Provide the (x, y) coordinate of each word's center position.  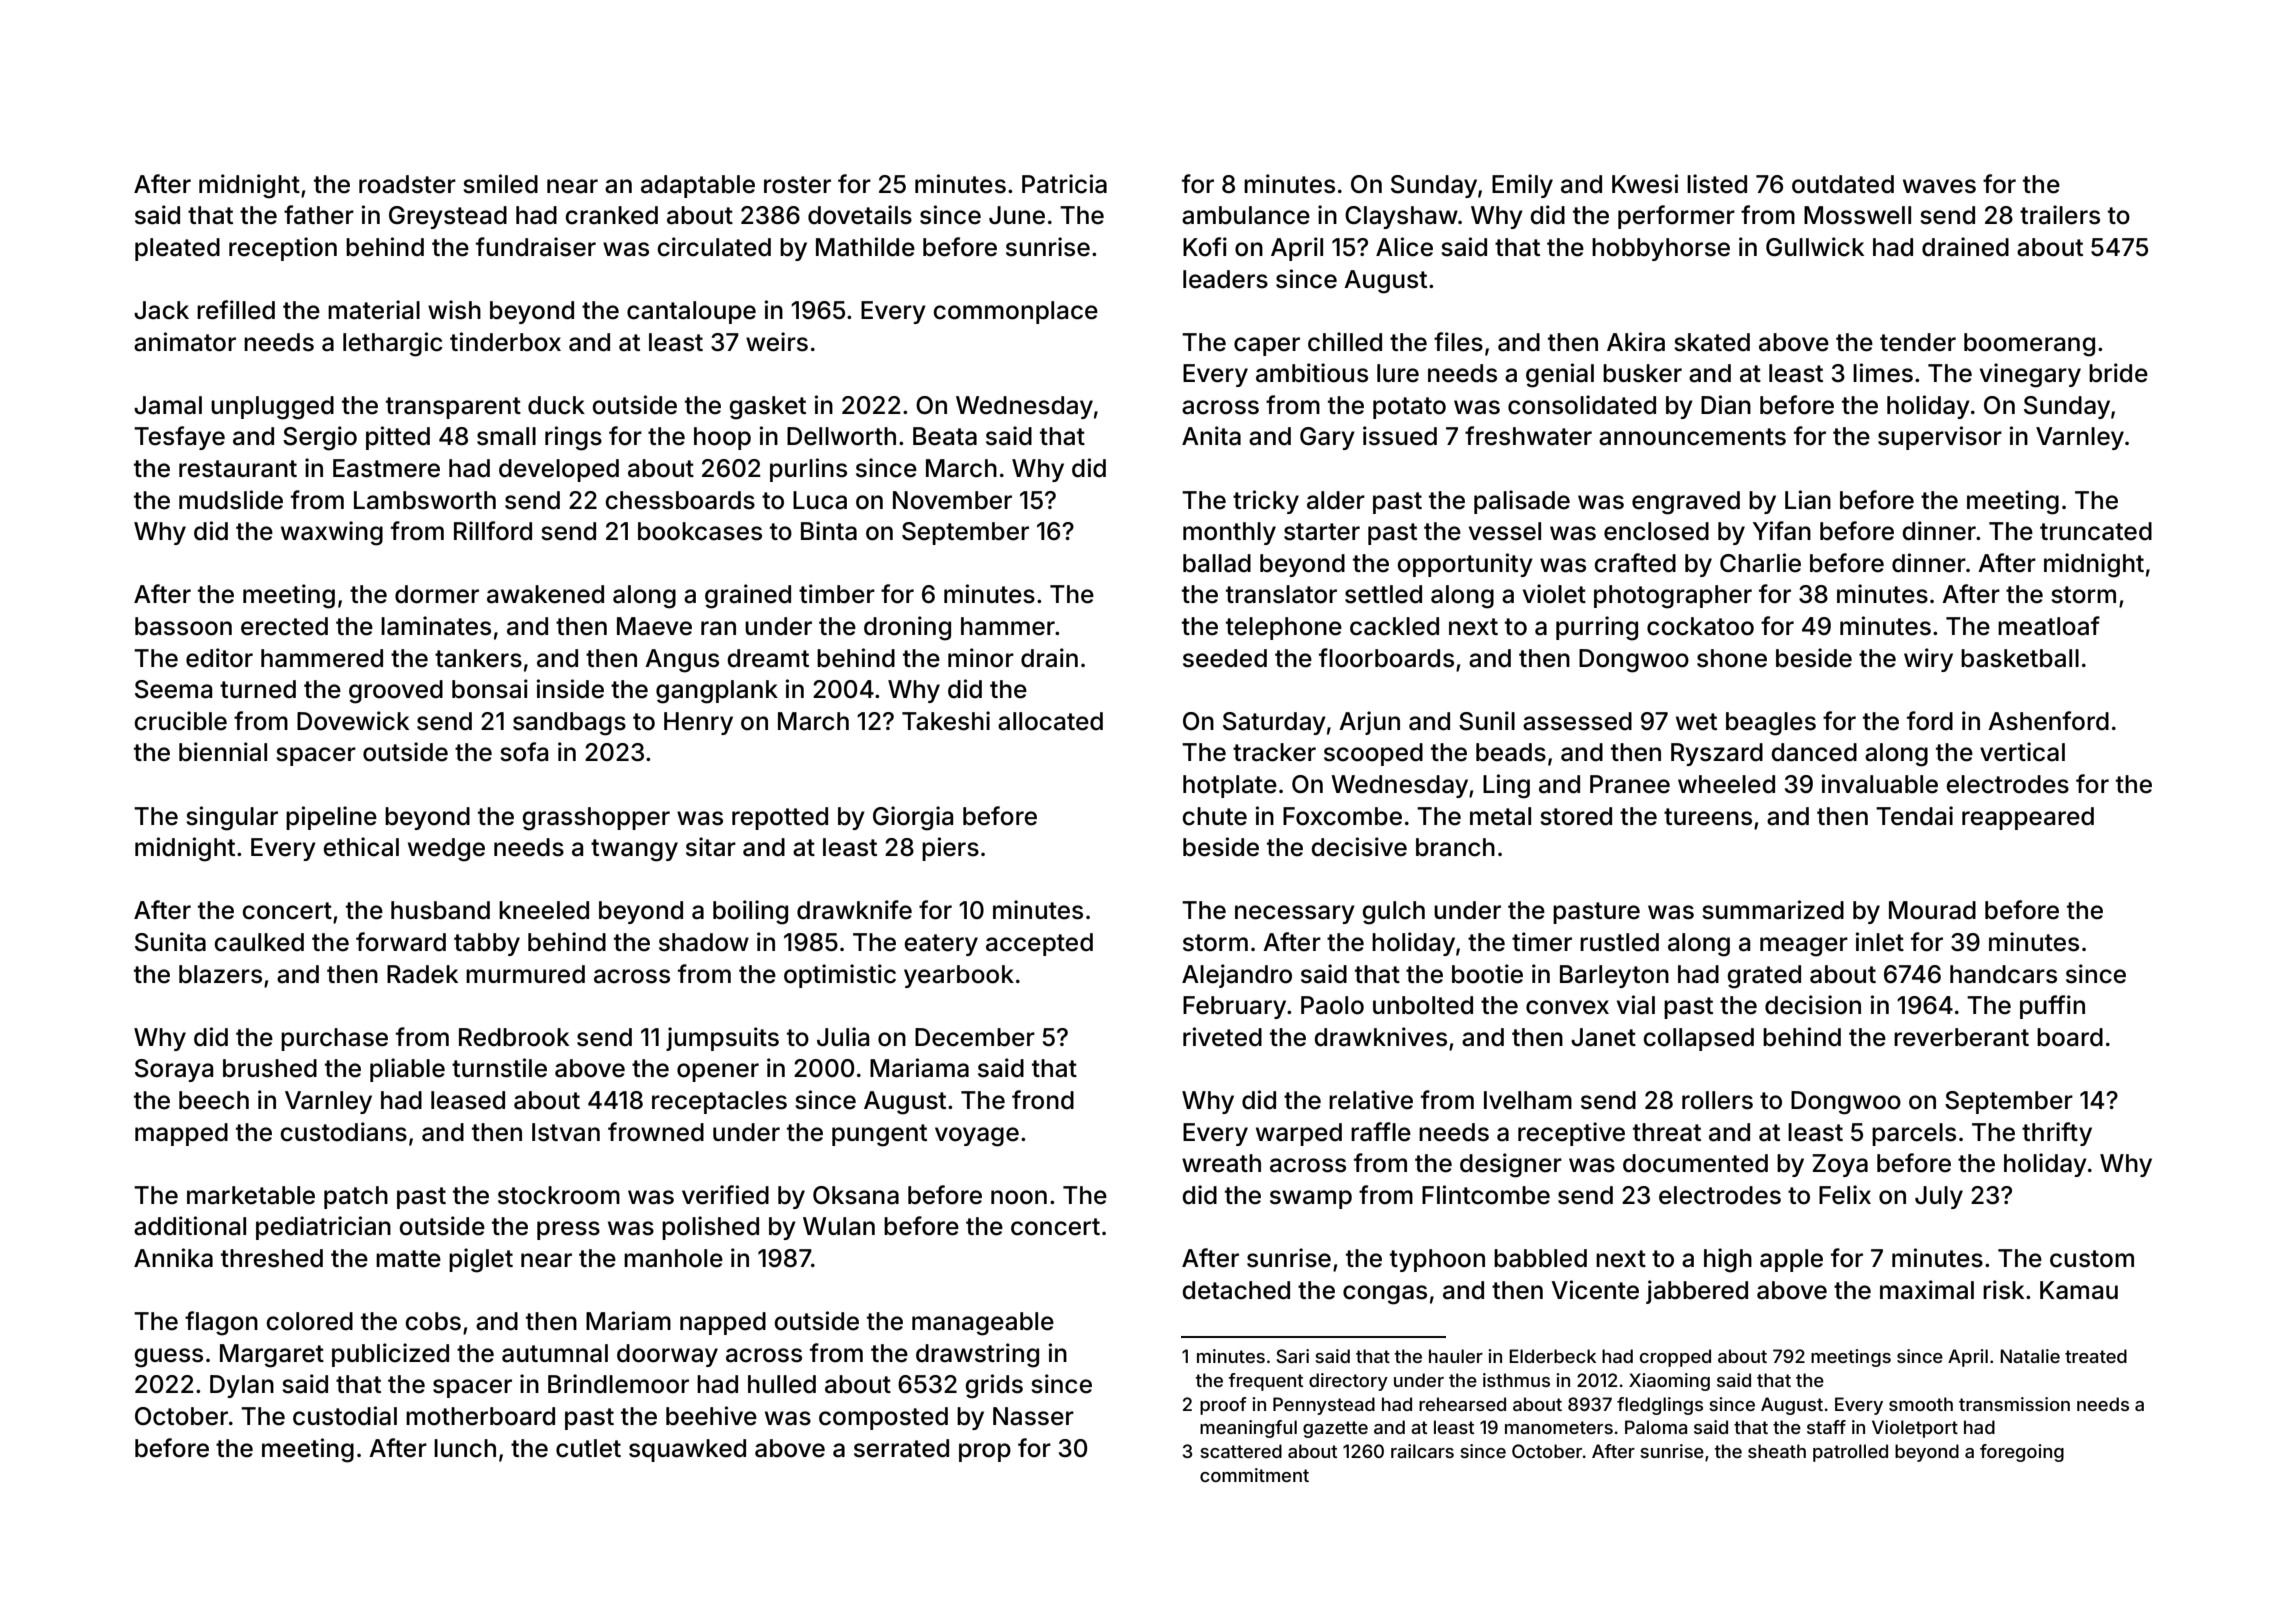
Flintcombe (1486, 1195)
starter (1322, 532)
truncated (2096, 531)
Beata (945, 436)
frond (1043, 1100)
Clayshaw (1401, 217)
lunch (465, 1448)
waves (1939, 186)
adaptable (698, 186)
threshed (272, 1258)
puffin (2052, 1007)
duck (556, 405)
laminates (436, 626)
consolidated (1582, 405)
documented (1695, 1163)
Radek (422, 974)
